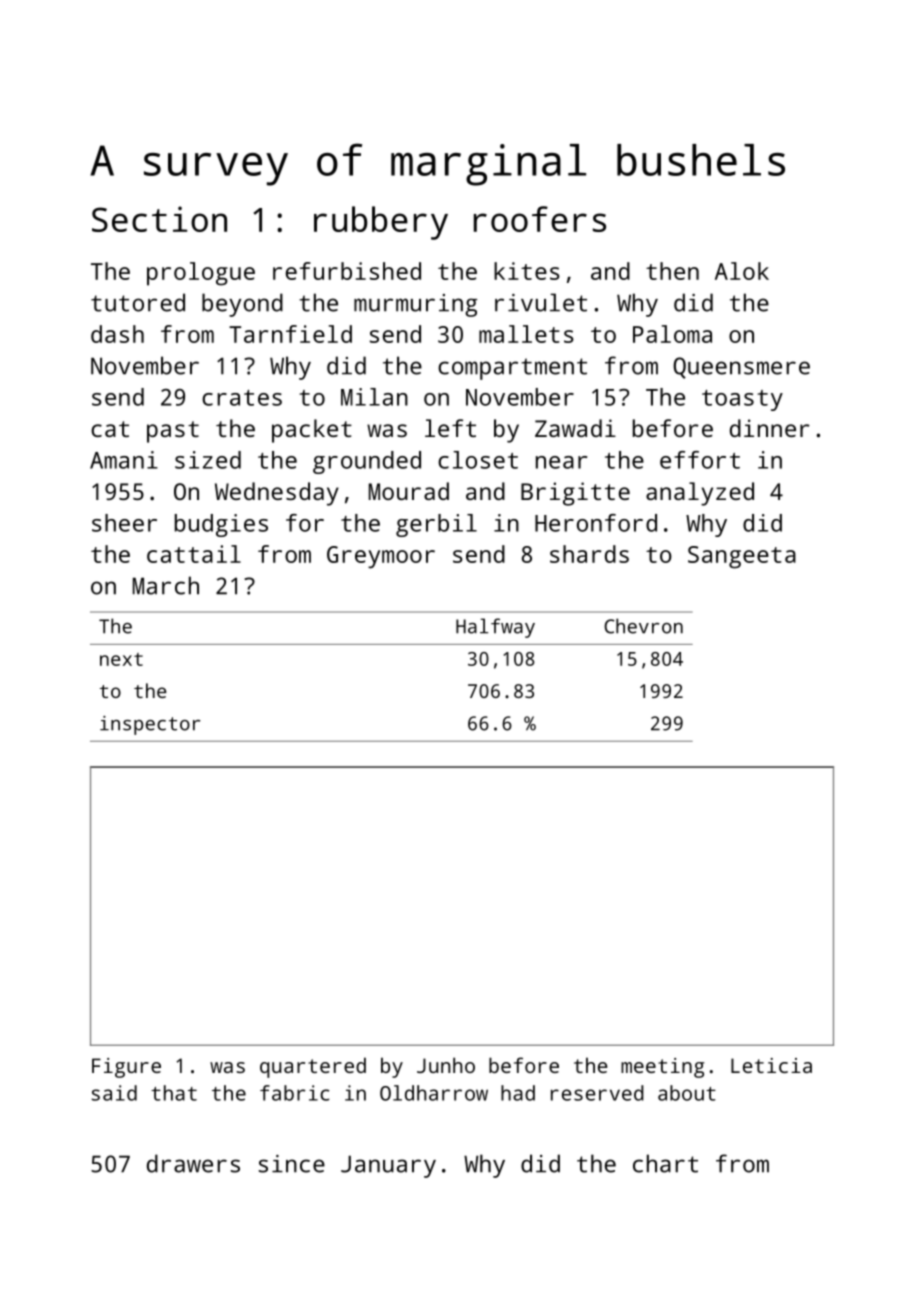 The width and height of the page is (924, 1311). I want to click on quartered, so click(313, 1067).
